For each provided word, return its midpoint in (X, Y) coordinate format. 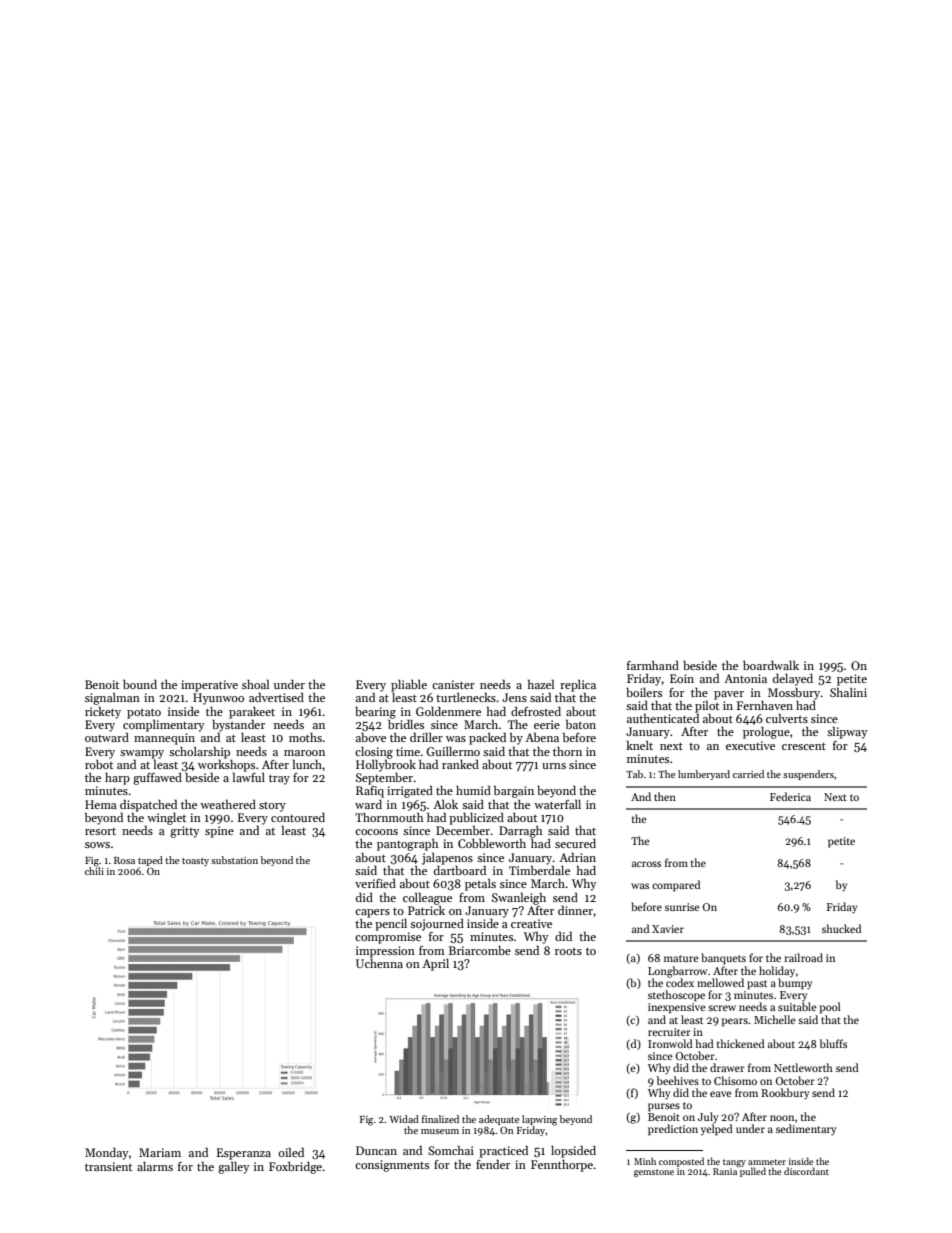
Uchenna (379, 963)
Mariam (160, 1152)
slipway (847, 732)
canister (453, 684)
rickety (103, 712)
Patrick (426, 910)
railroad (803, 957)
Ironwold (670, 1043)
